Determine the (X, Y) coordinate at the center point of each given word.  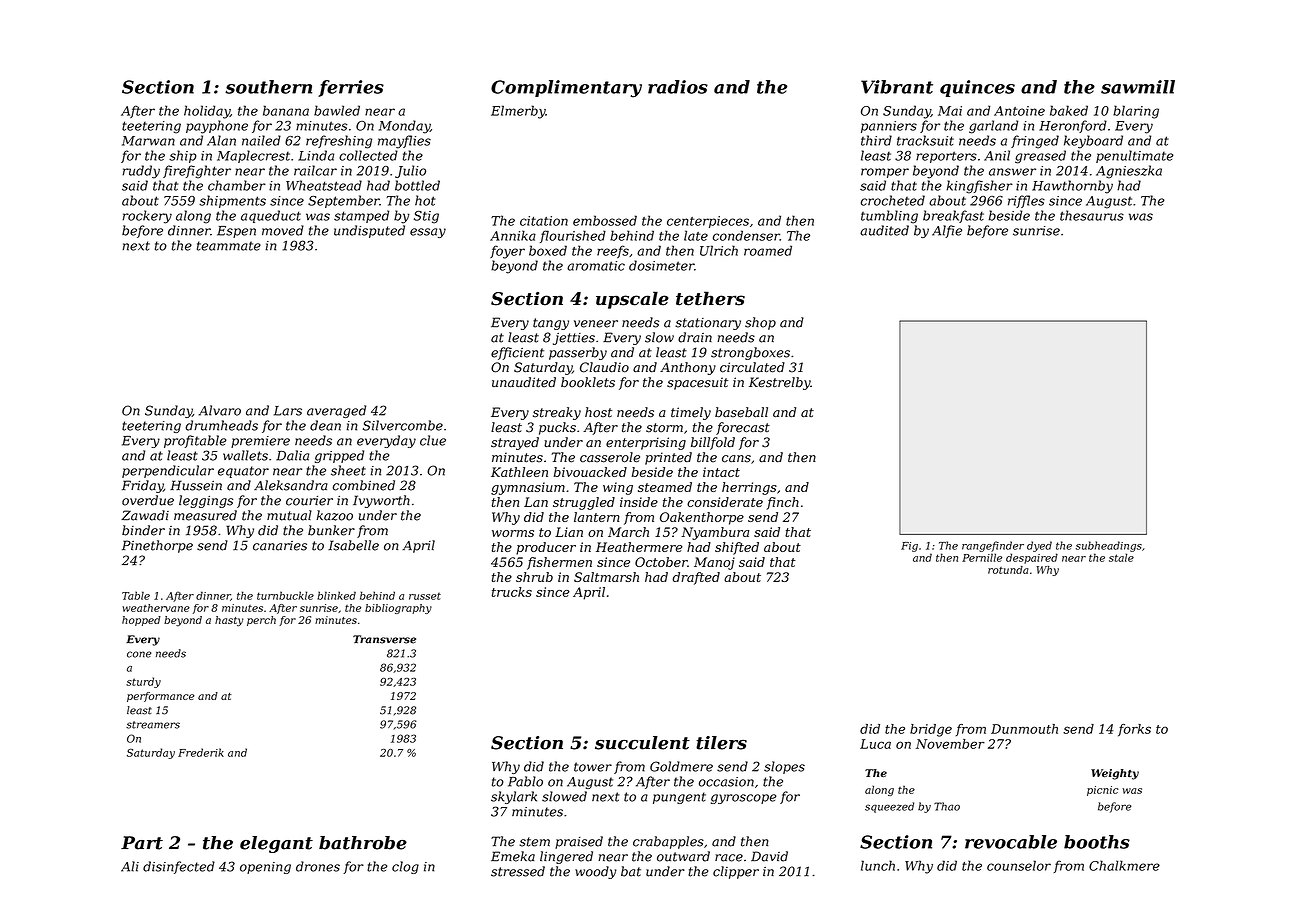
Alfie (947, 231)
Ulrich (719, 250)
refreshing (339, 142)
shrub (534, 577)
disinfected (179, 867)
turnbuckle (285, 595)
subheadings (1109, 546)
